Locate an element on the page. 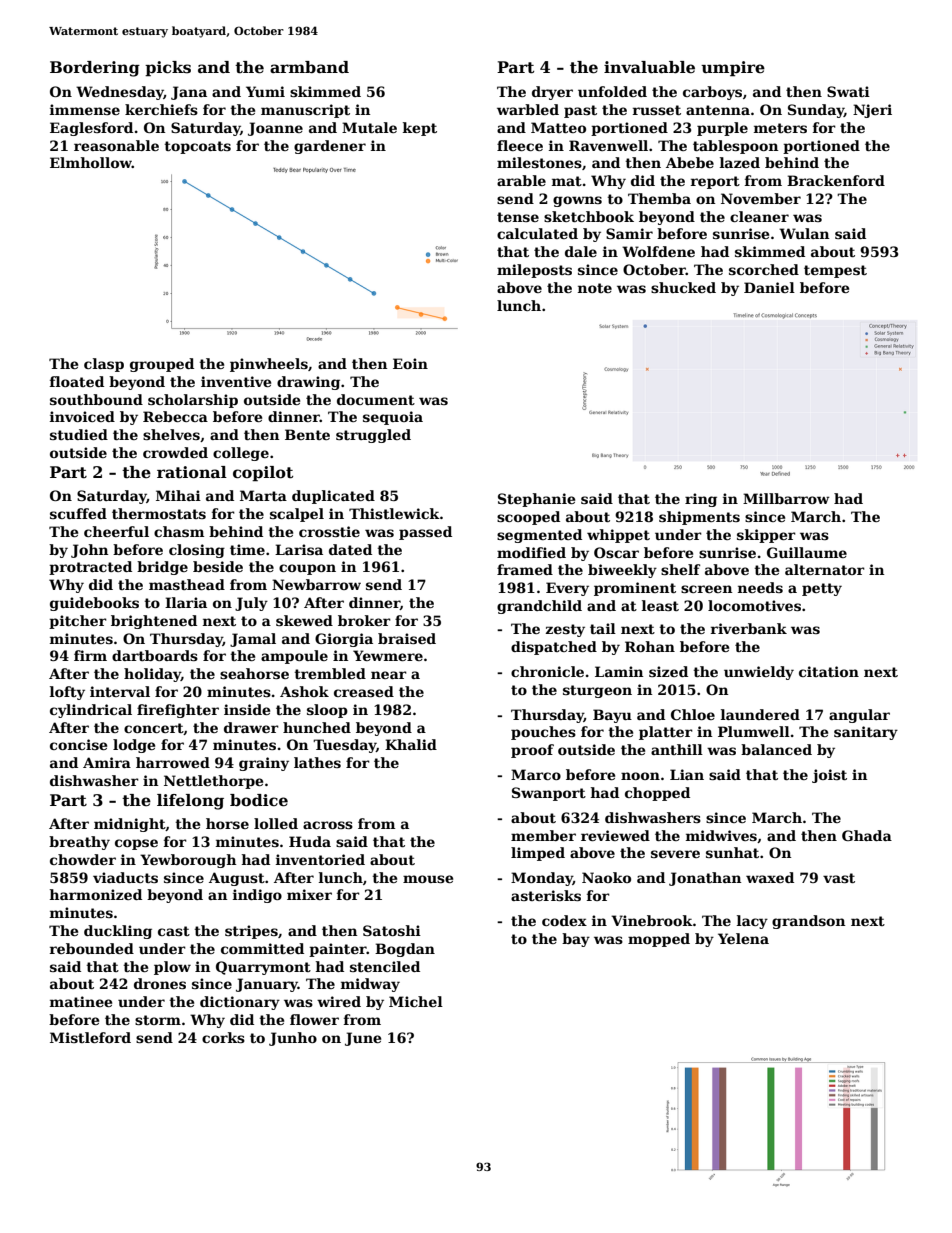 The image size is (952, 1233). picks is located at coordinates (168, 69).
